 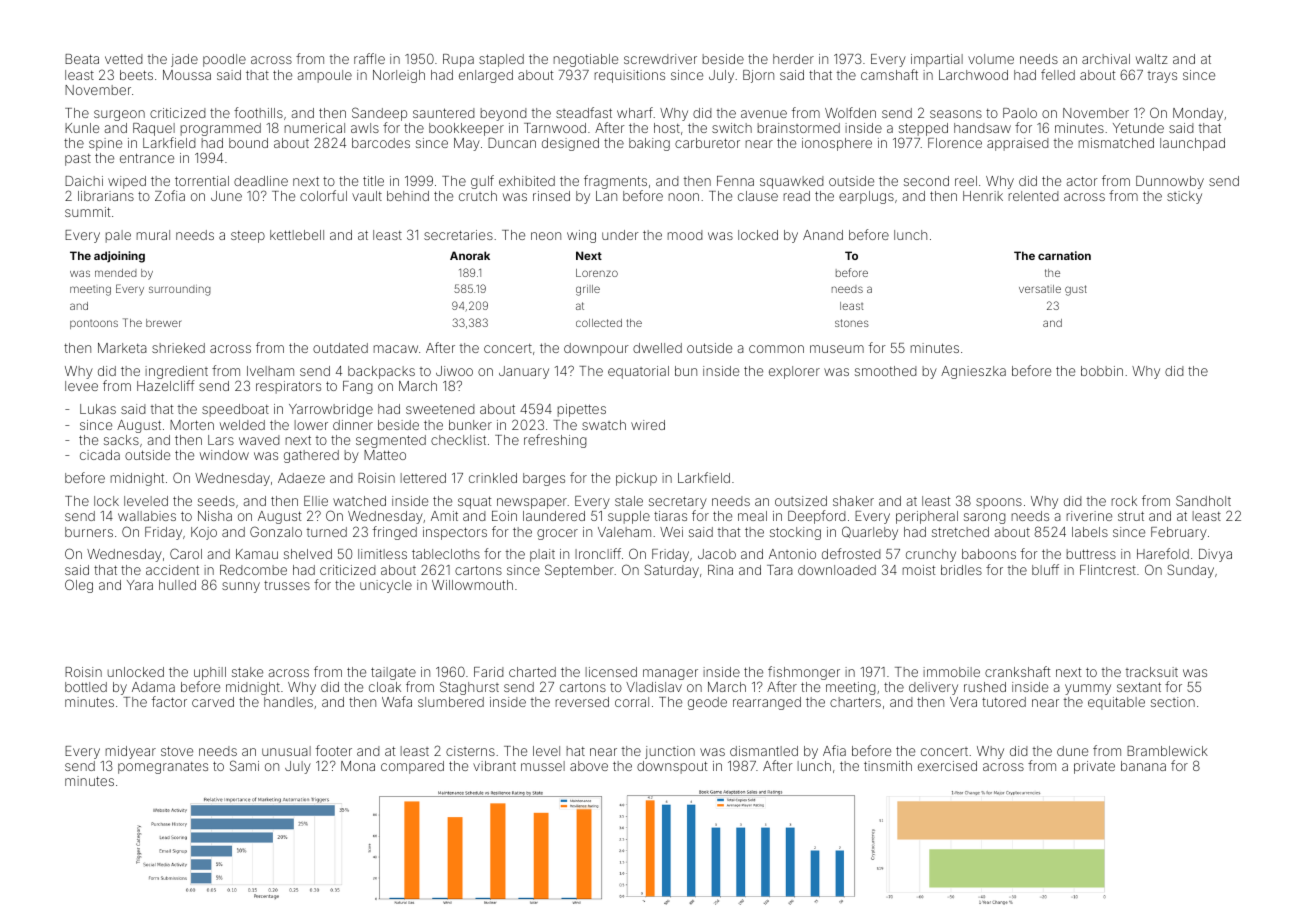 What do you see at coordinates (105, 144) in the screenshot?
I see `spine` at bounding box center [105, 144].
